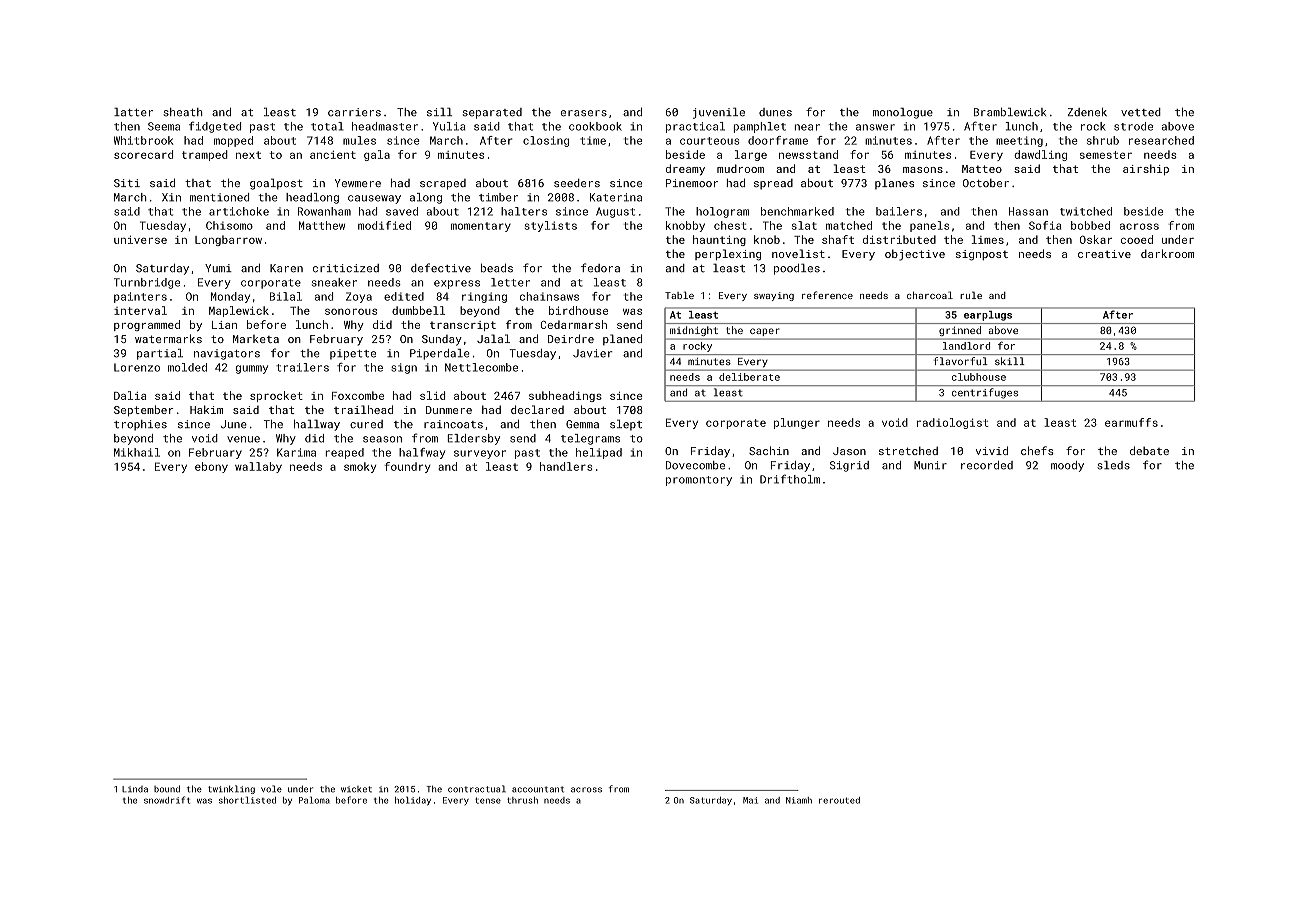 This screenshot has height=924, width=1308. I want to click on holiday, so click(413, 801).
